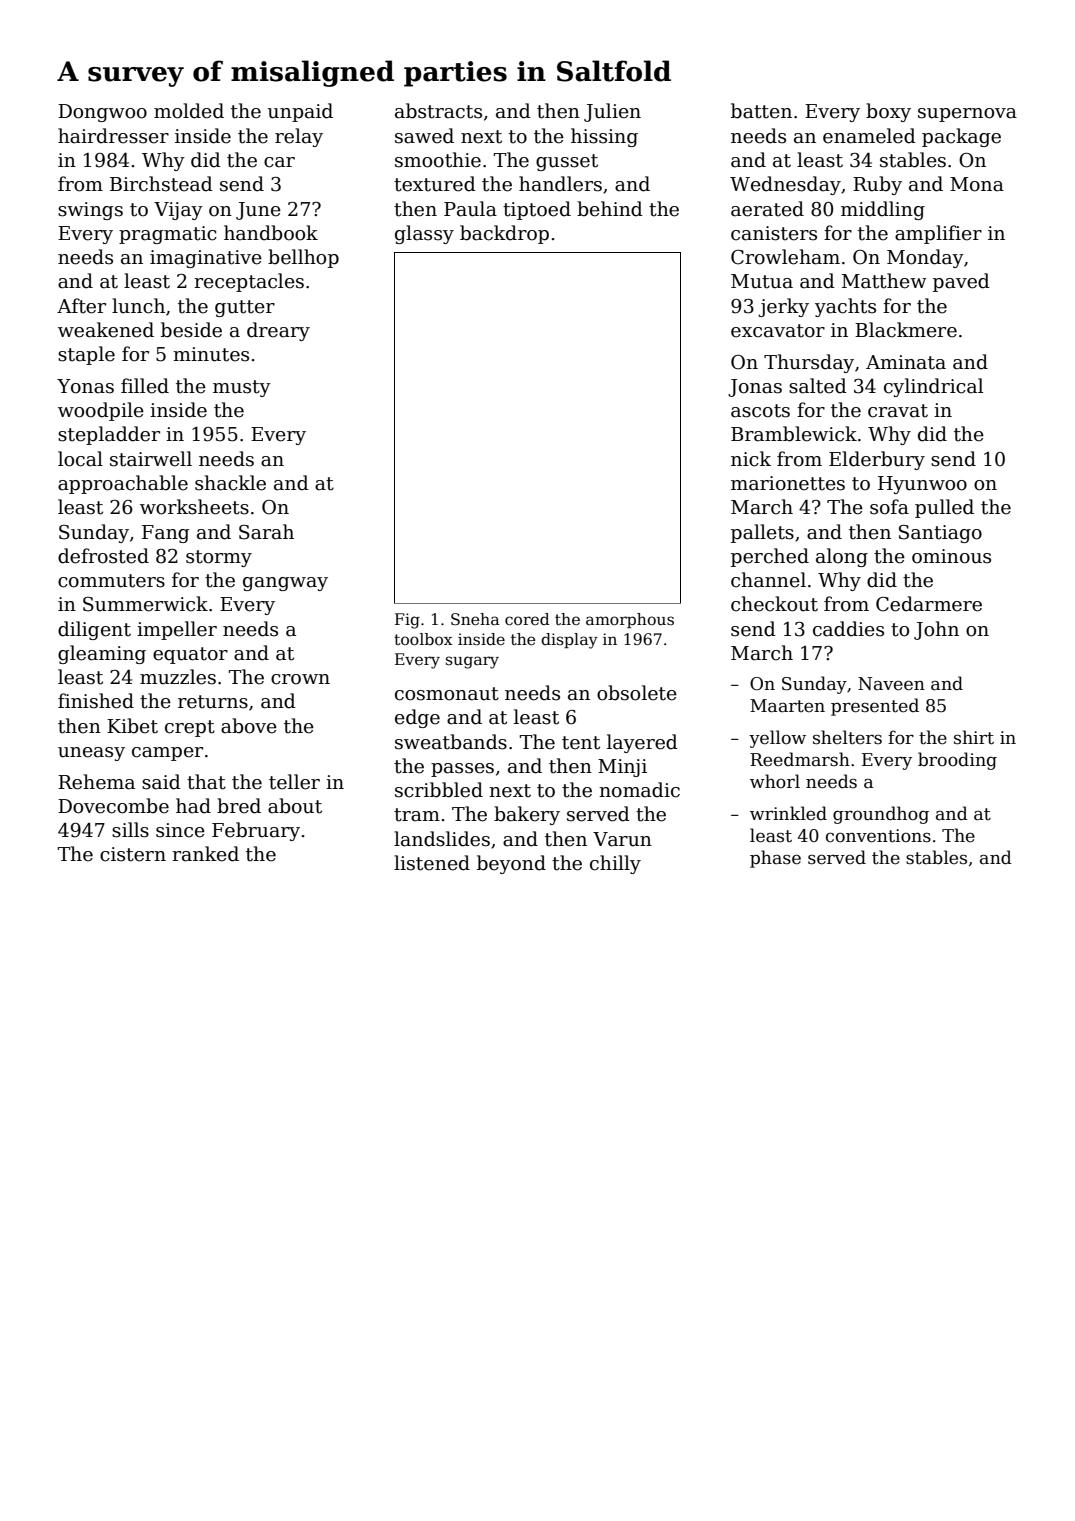 Image resolution: width=1075 pixels, height=1521 pixels. Describe the element at coordinates (133, 854) in the screenshot. I see `cistern` at that location.
